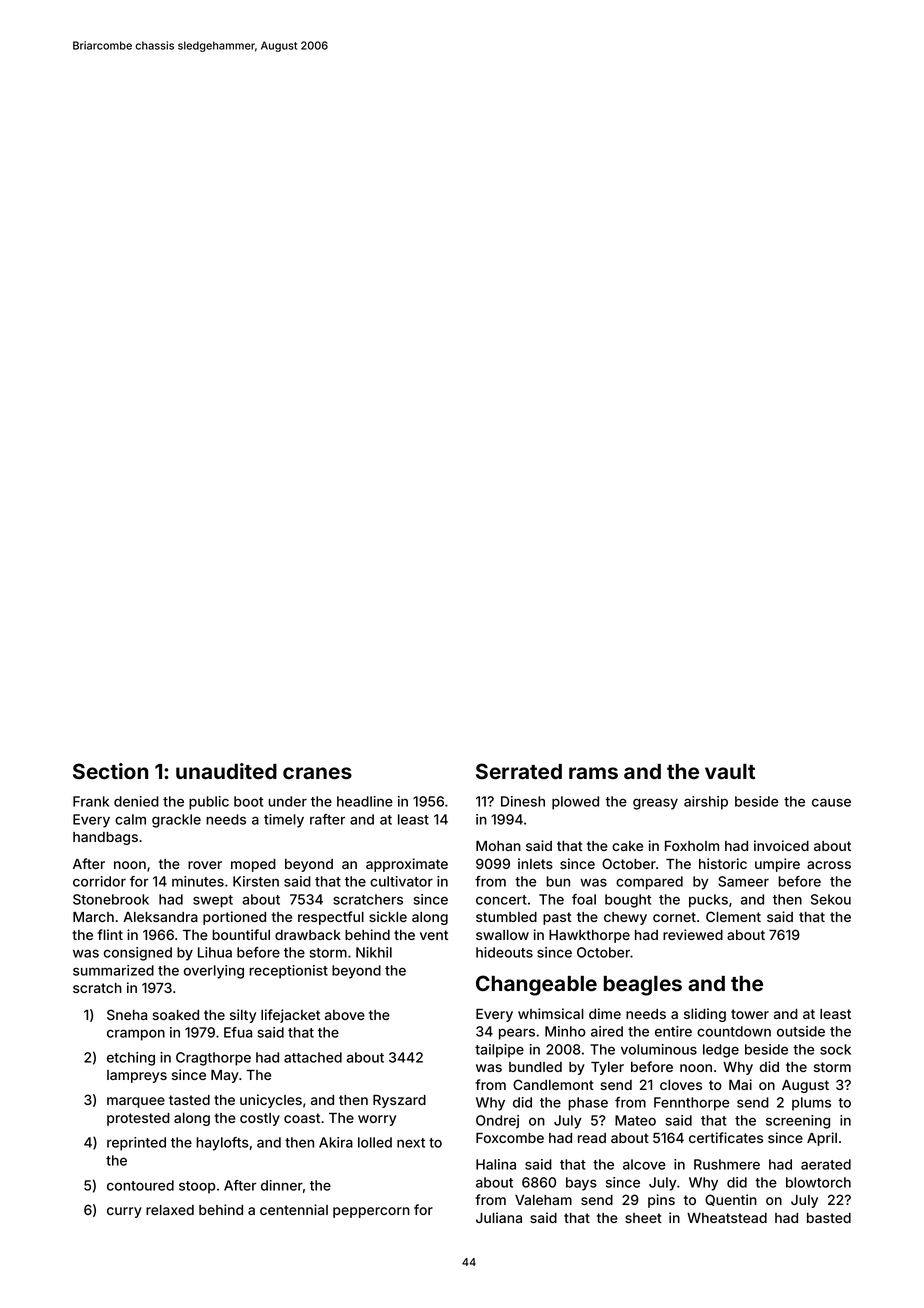 The height and width of the document is (1308, 924). Describe the element at coordinates (727, 1164) in the document. I see `Rushmere` at that location.
